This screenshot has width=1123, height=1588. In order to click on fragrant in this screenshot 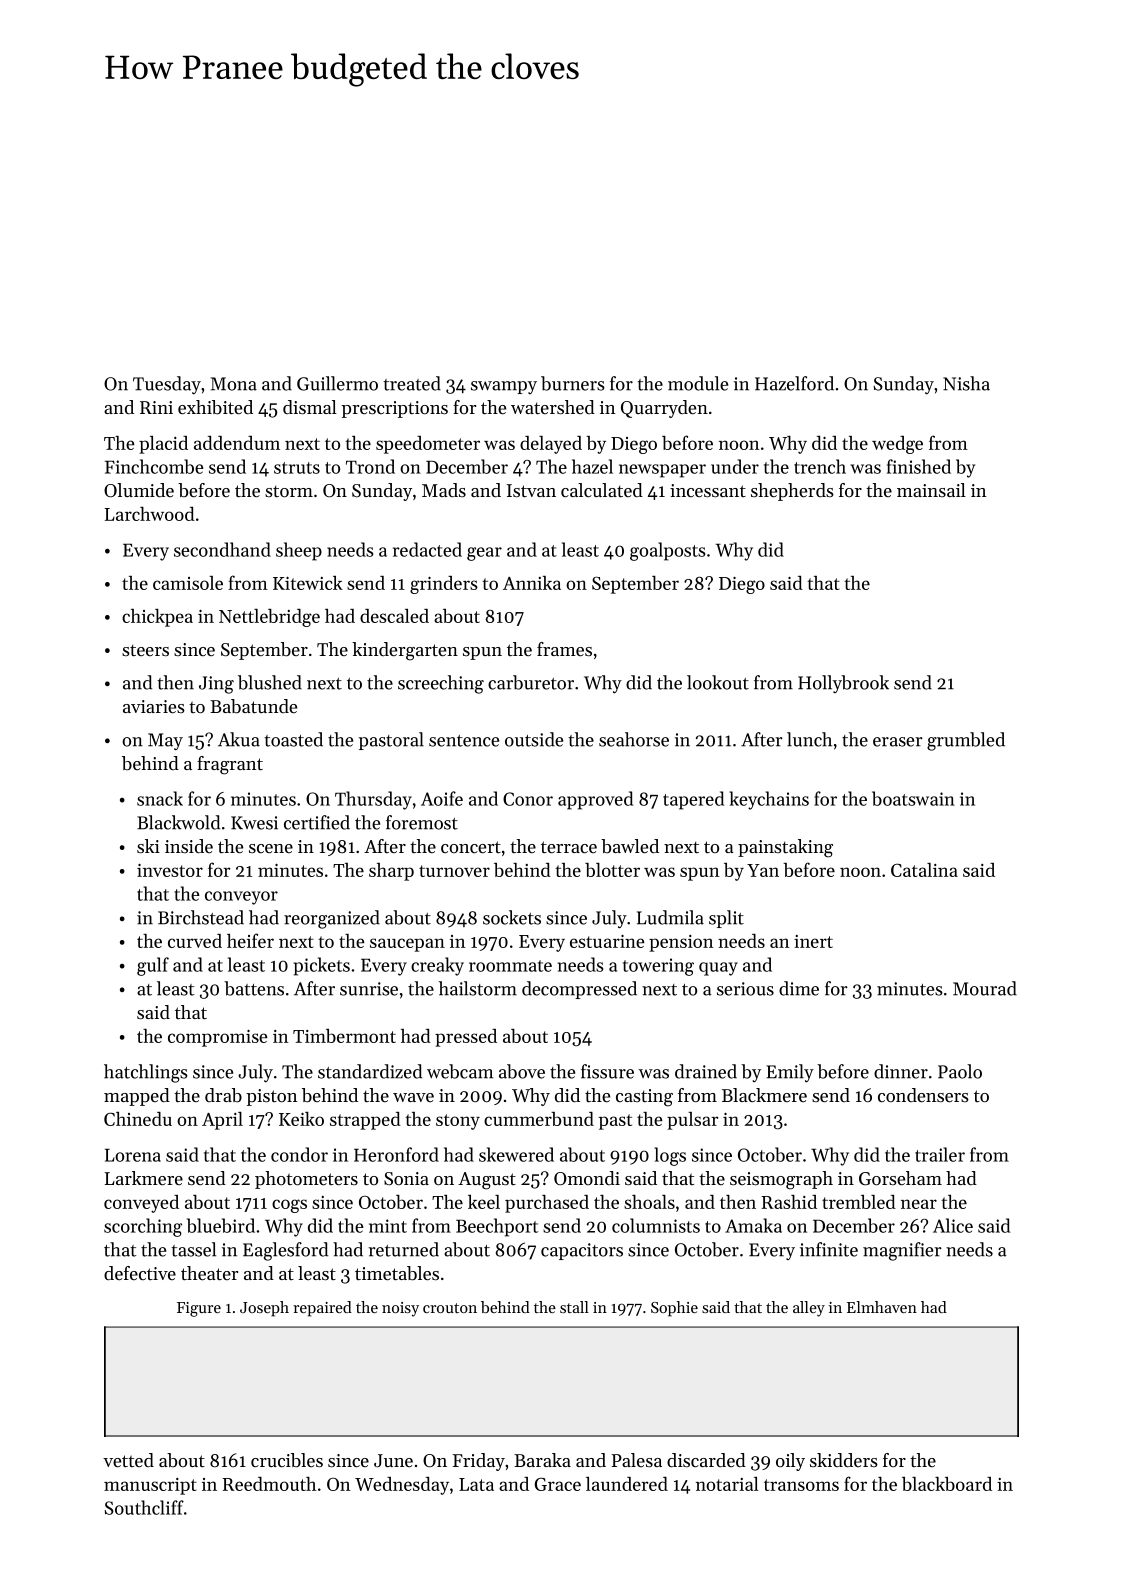, I will do `click(230, 765)`.
